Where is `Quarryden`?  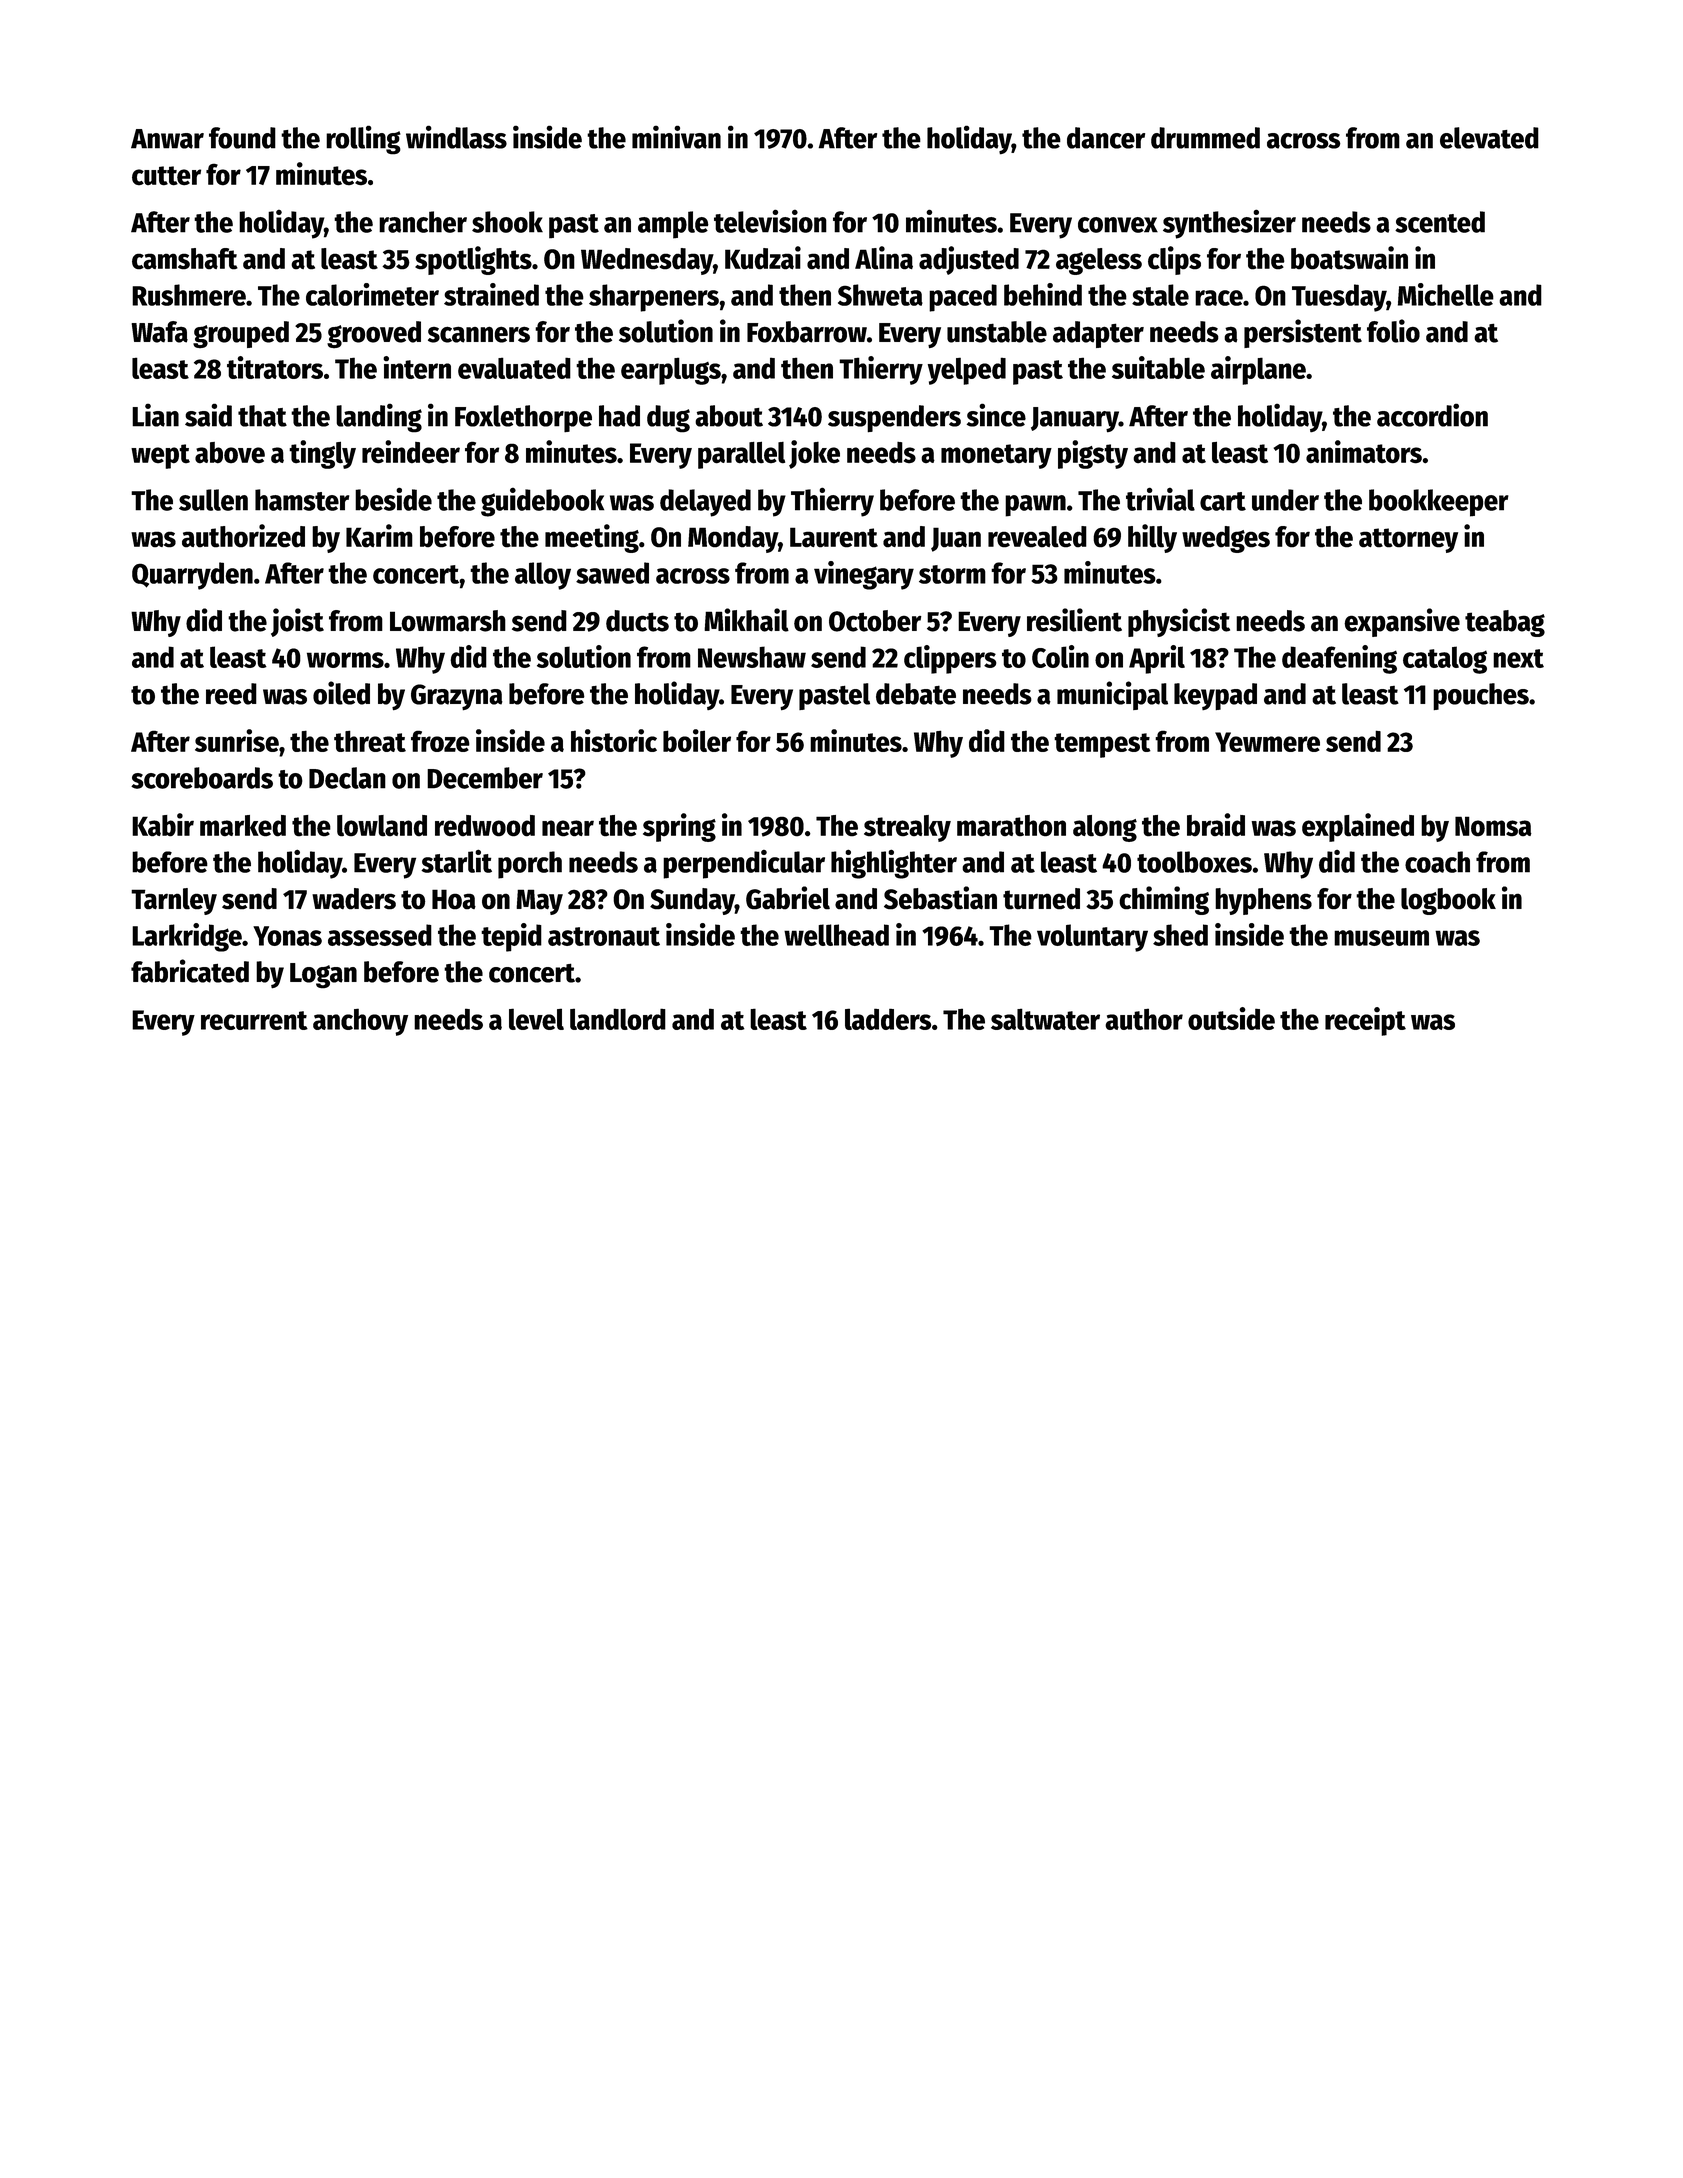 Quarryden is located at coordinates (192, 576).
